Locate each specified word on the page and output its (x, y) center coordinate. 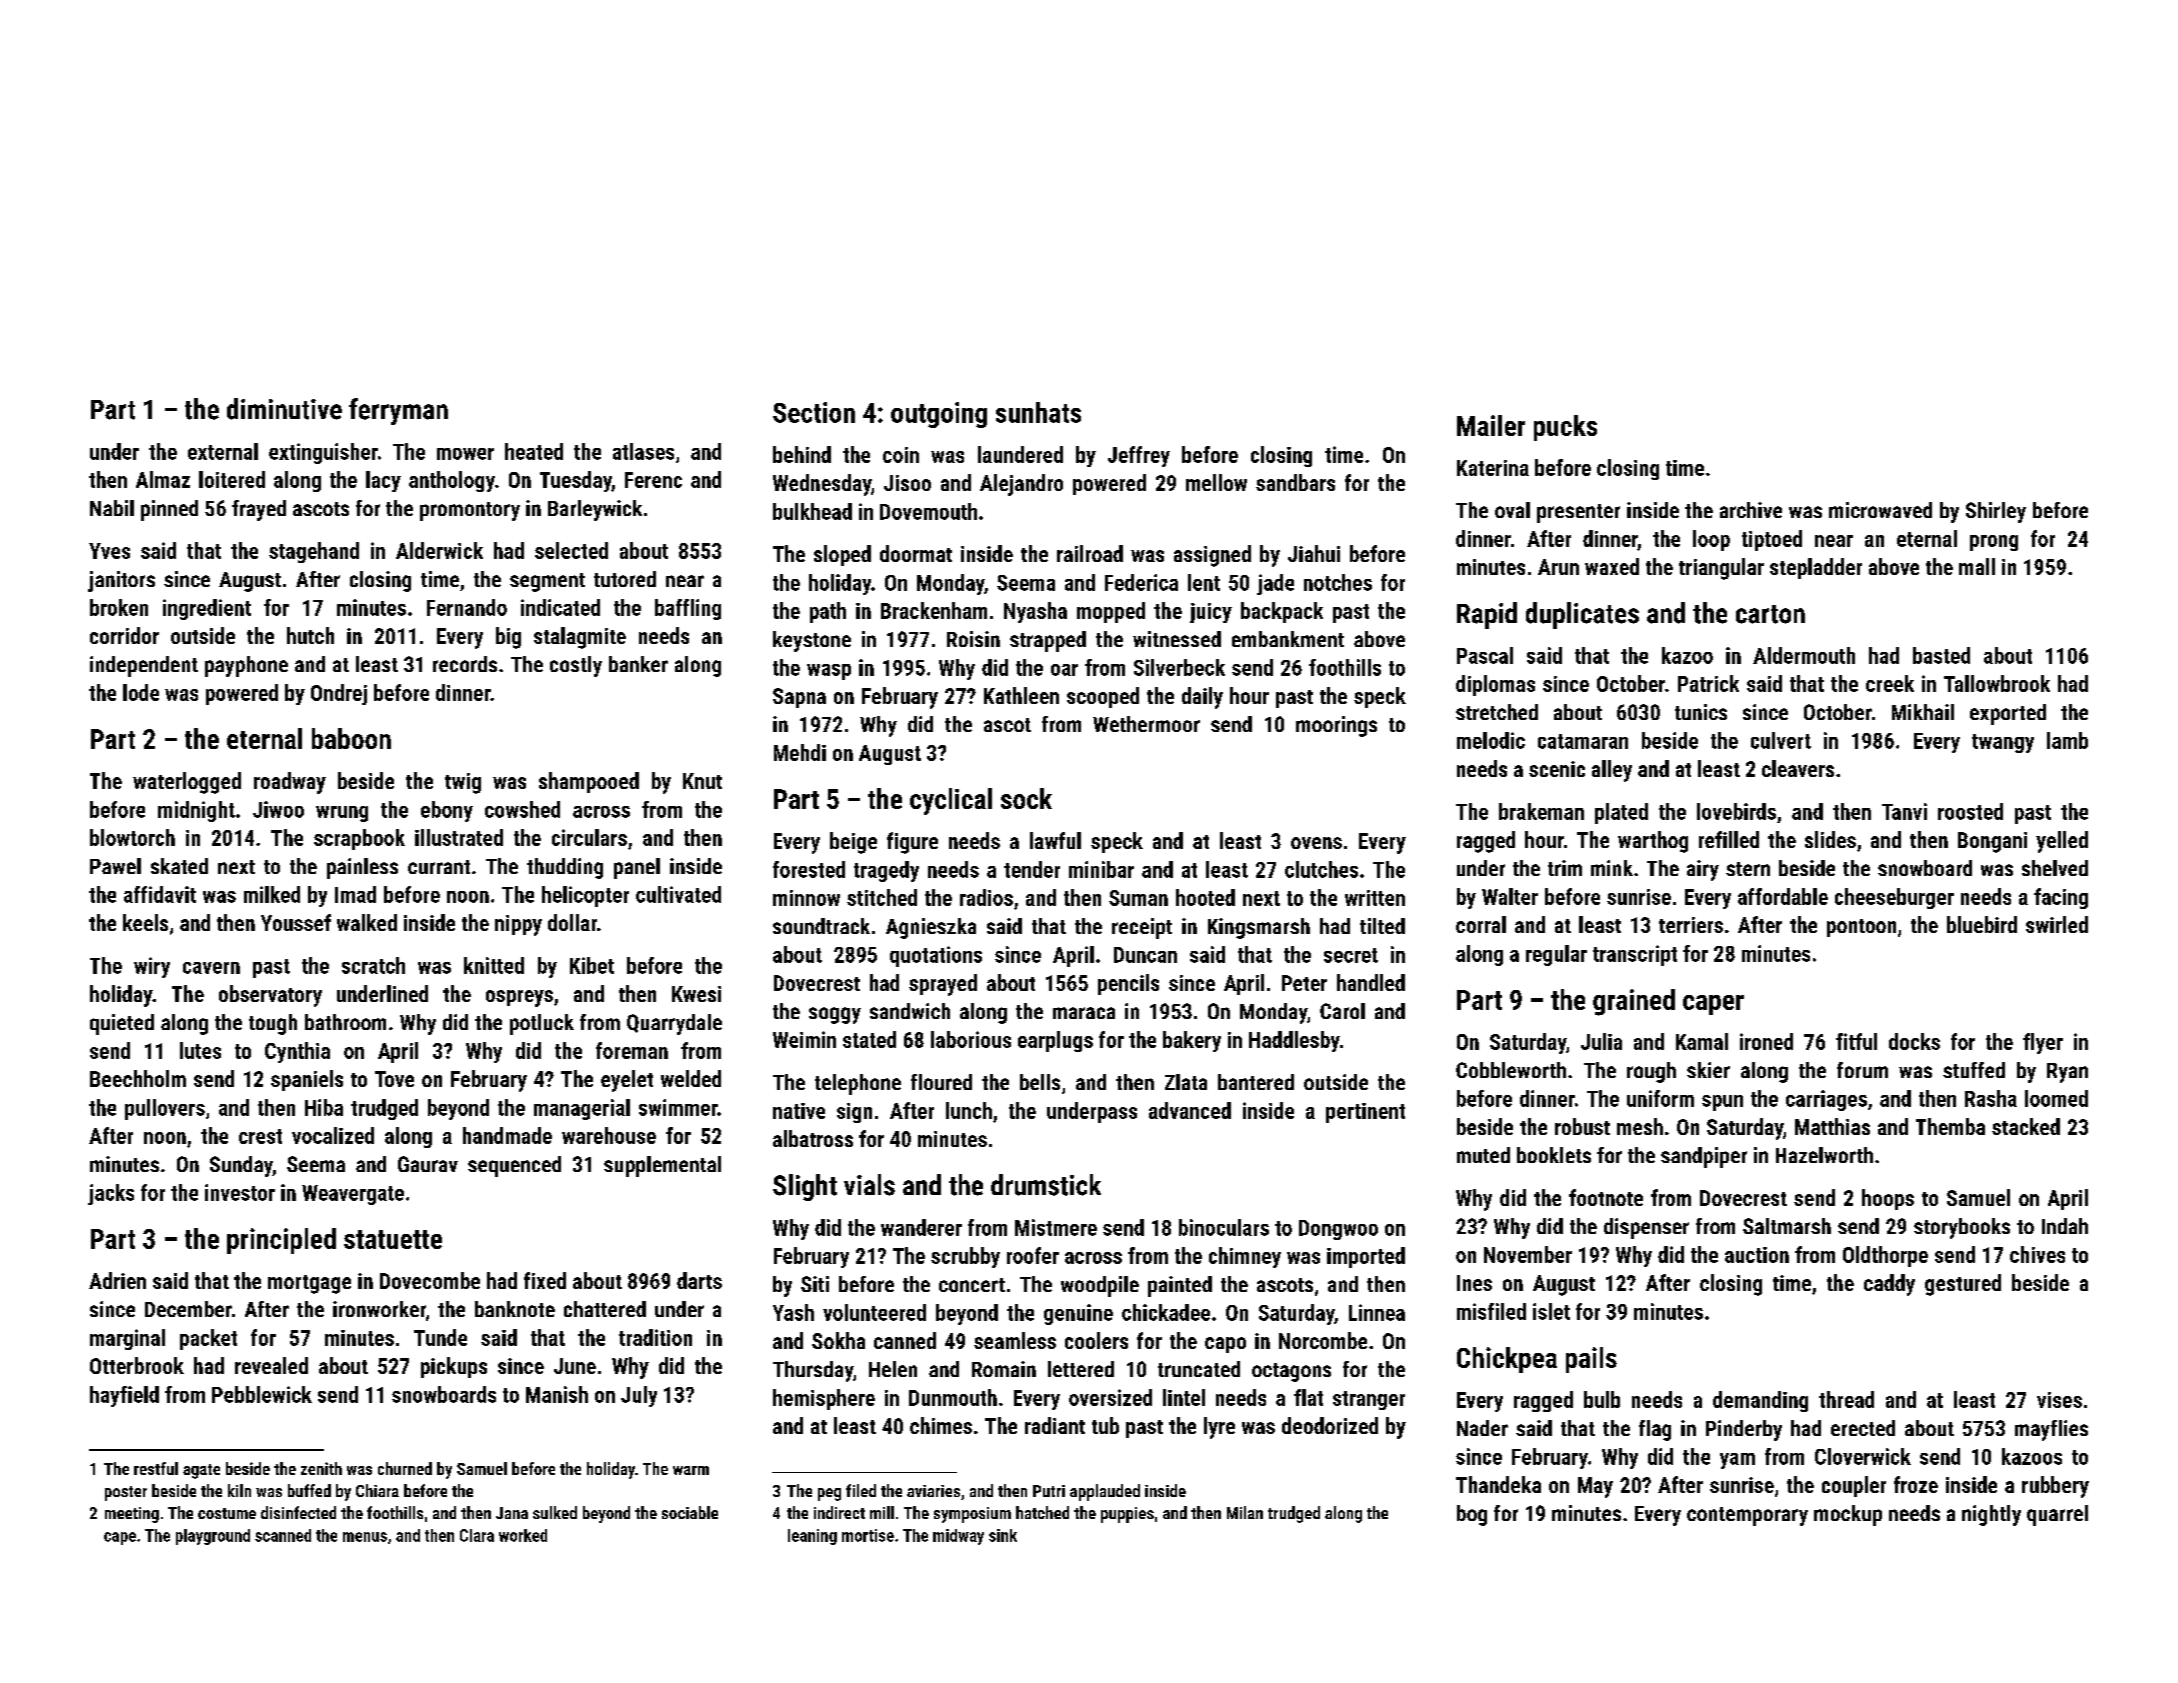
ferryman (398, 411)
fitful (1856, 1041)
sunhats (1038, 412)
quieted (122, 1024)
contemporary (1747, 1516)
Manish (557, 1394)
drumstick (1046, 1185)
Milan (1245, 1512)
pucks (1565, 428)
